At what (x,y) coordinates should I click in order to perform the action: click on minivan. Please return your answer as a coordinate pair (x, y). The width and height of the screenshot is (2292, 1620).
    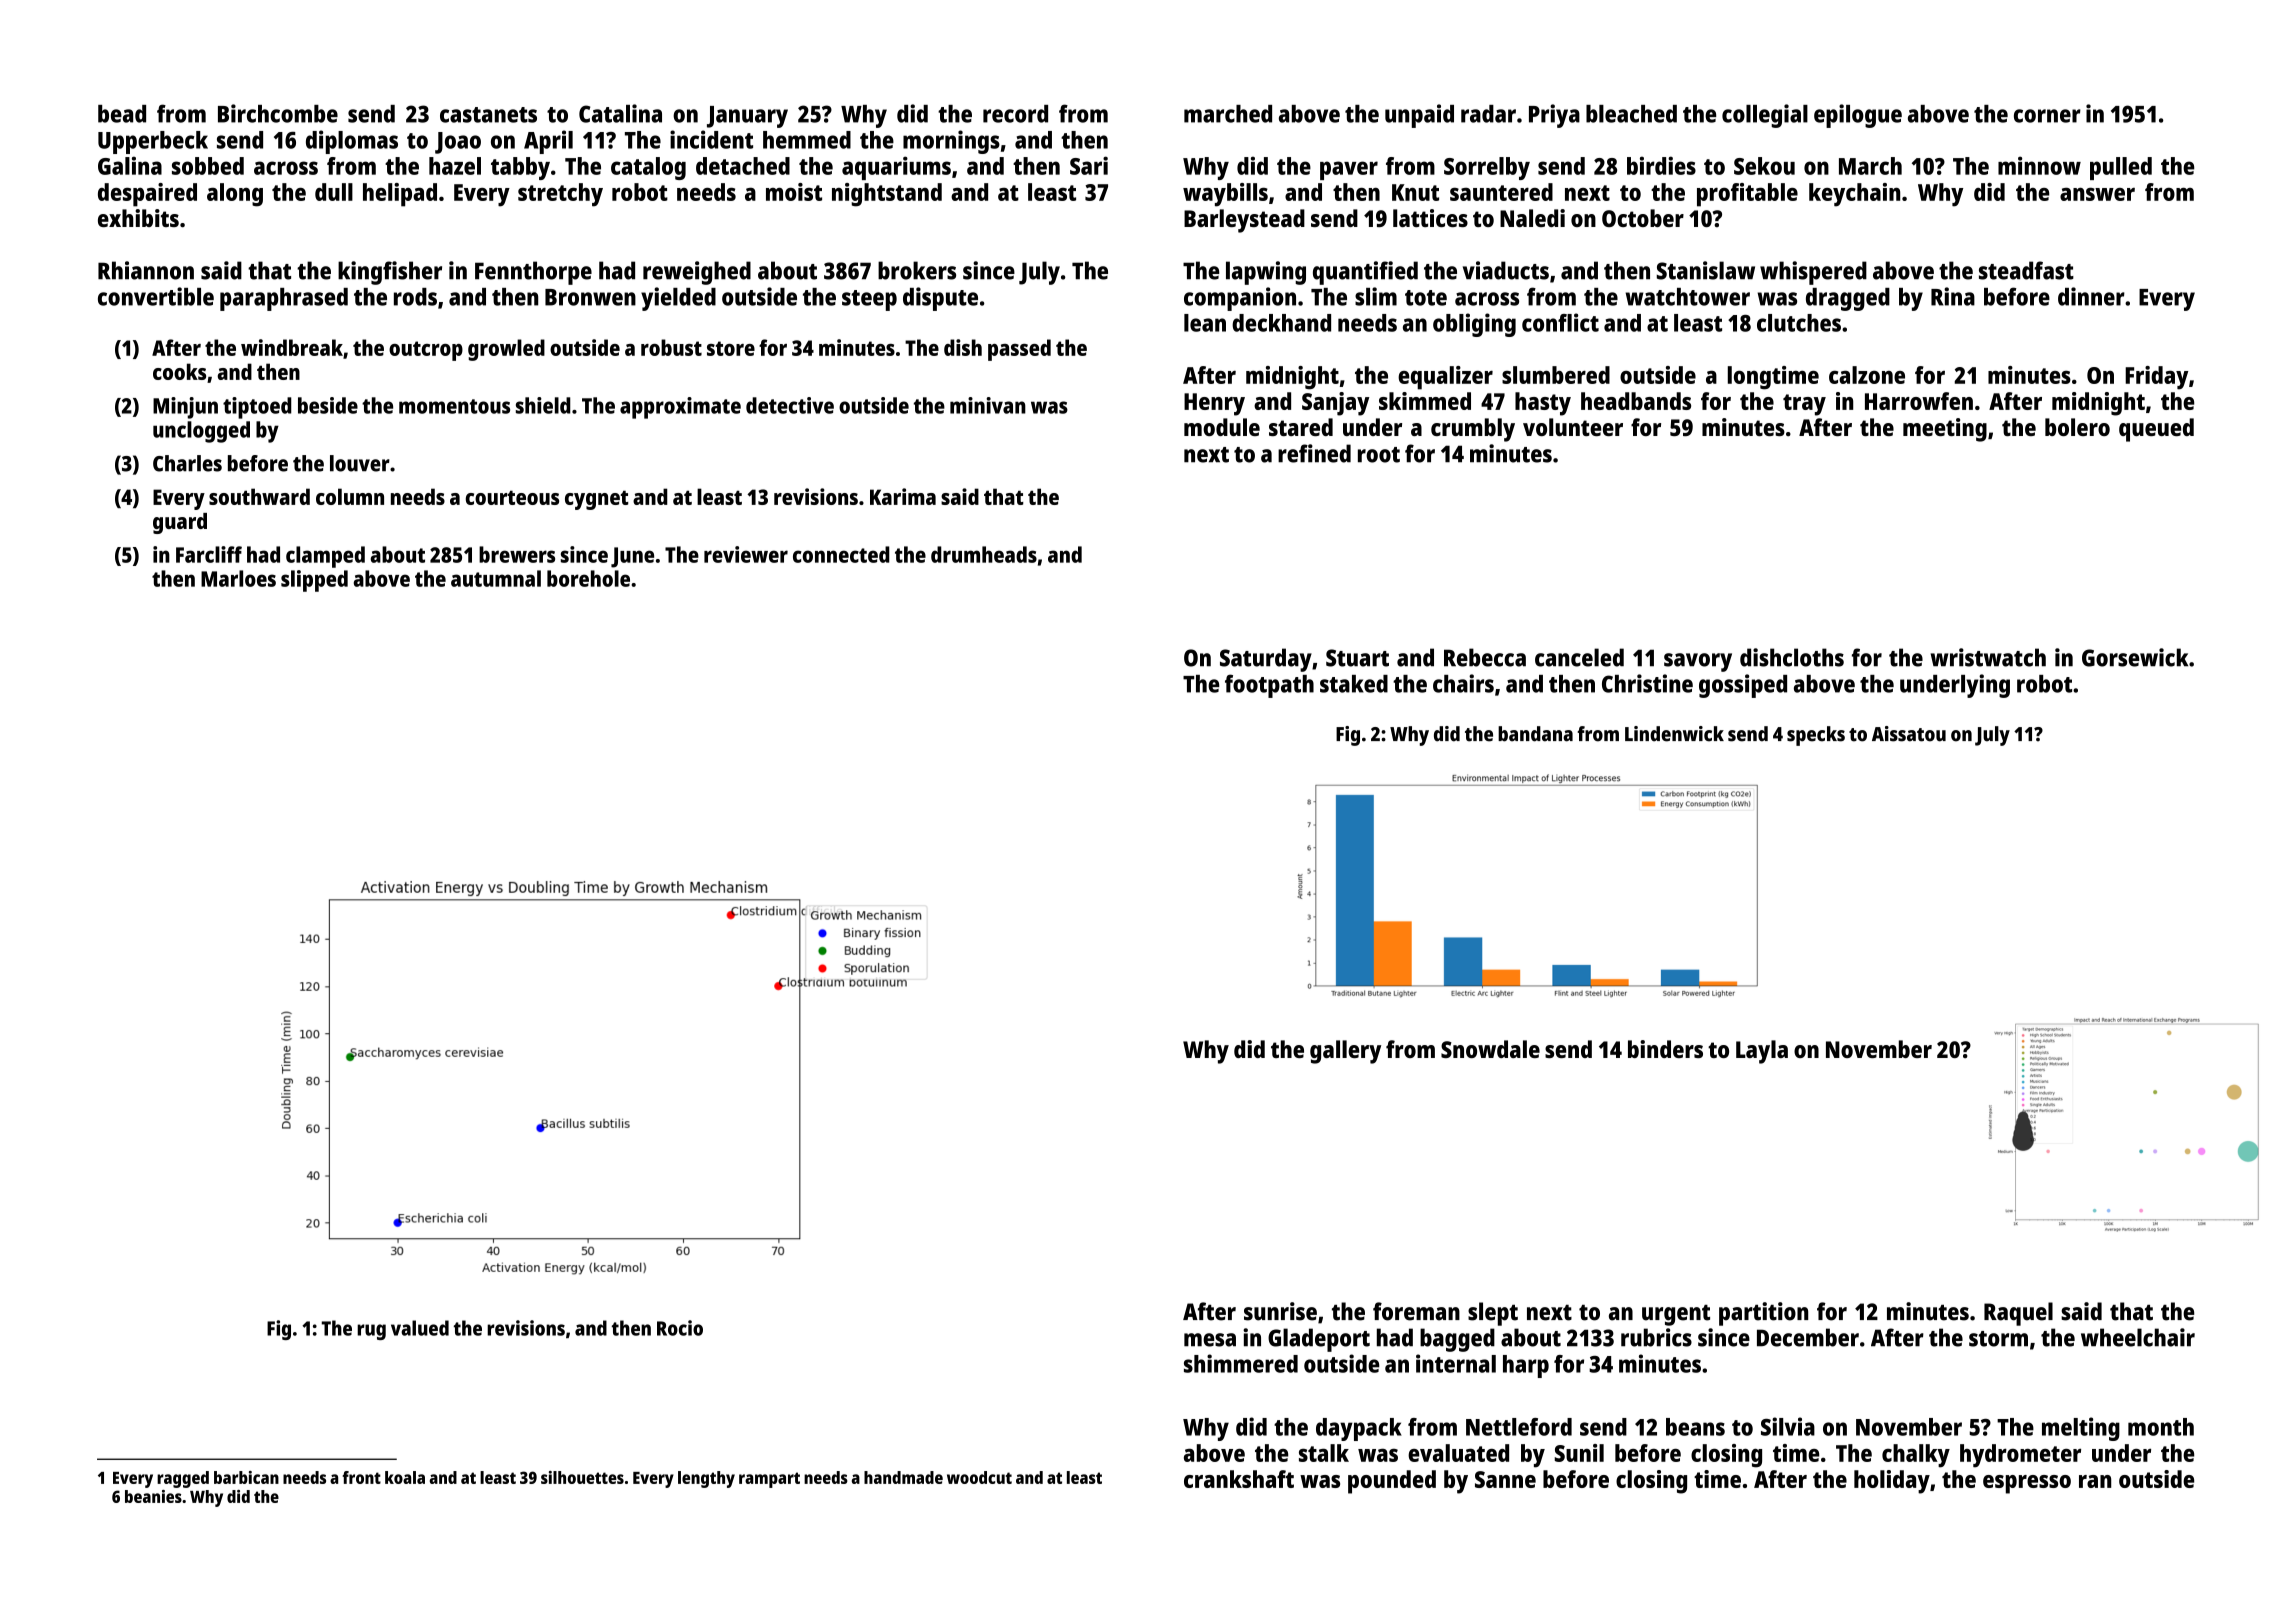
    Looking at the image, I should click on (988, 405).
